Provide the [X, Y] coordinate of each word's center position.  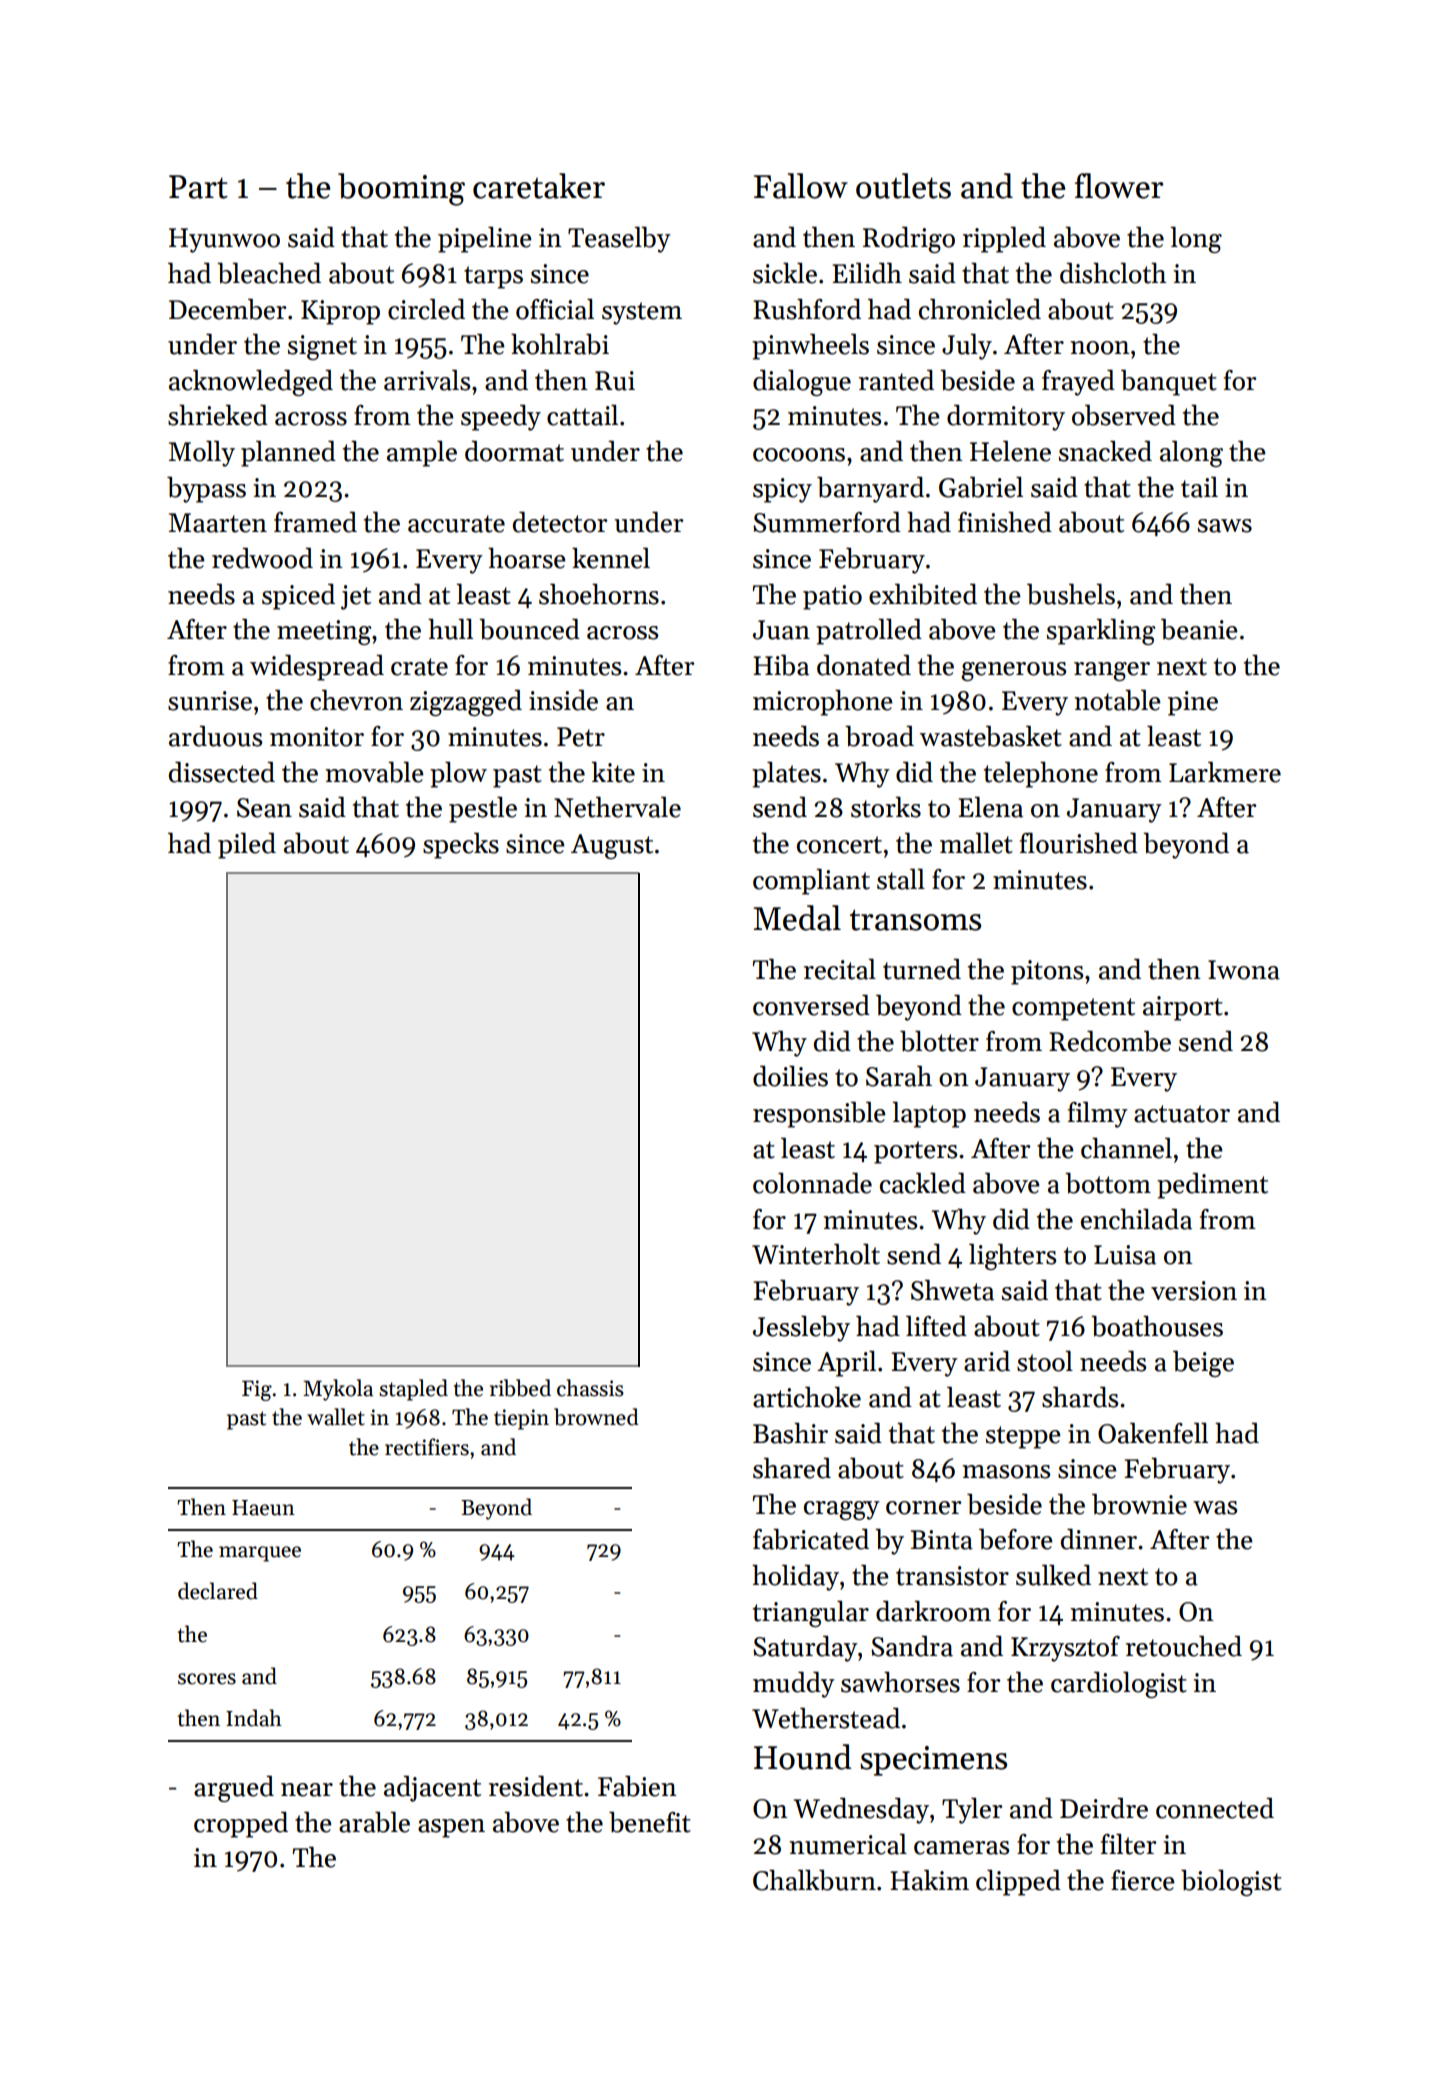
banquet [1169, 383]
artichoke [807, 1397]
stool [1045, 1361]
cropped [241, 1825]
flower [1119, 186]
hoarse [527, 558]
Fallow [801, 186]
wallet [336, 1417]
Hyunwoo [224, 240]
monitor [317, 737]
